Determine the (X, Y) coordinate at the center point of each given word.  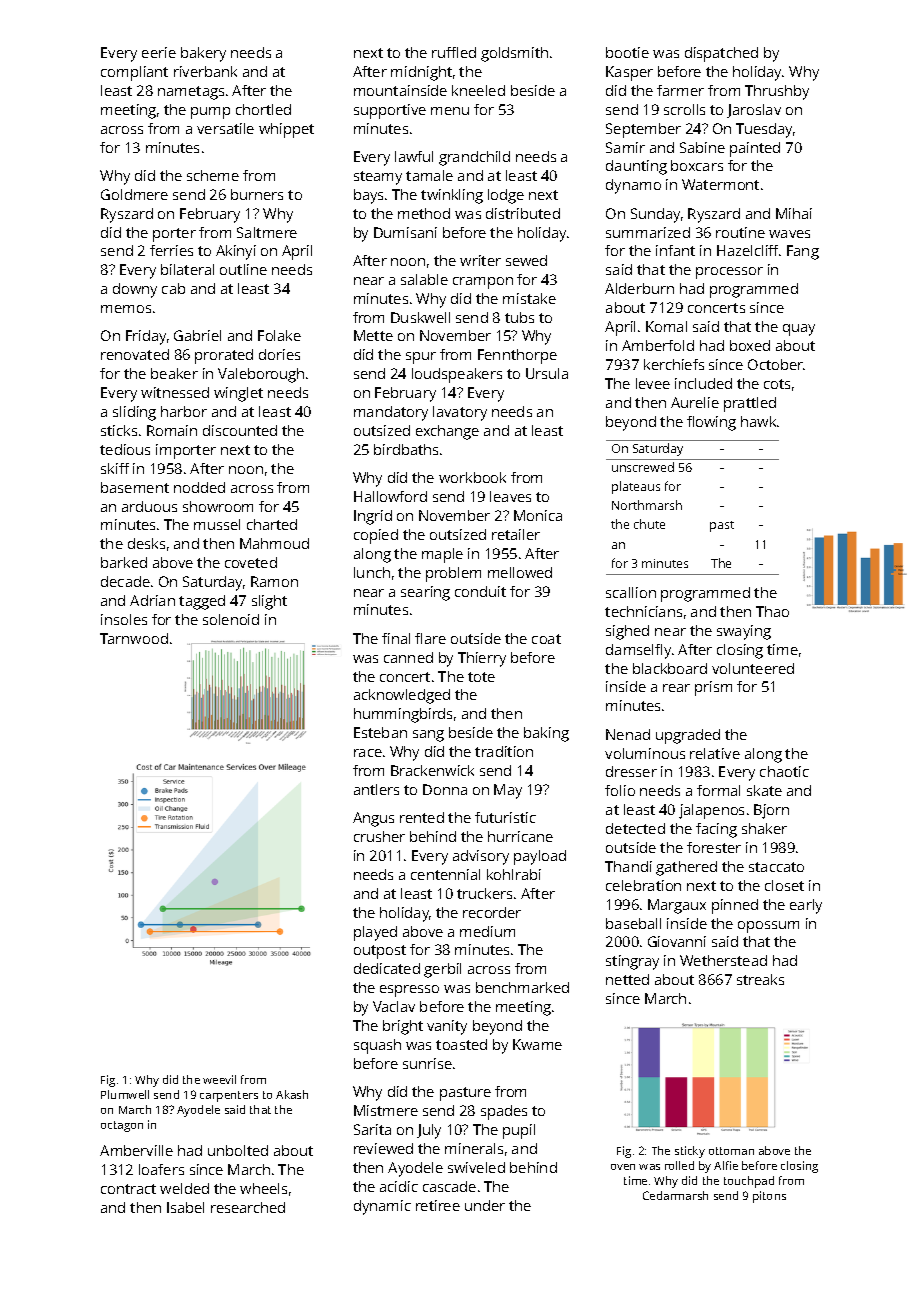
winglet (238, 394)
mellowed (520, 572)
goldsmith (514, 54)
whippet (286, 130)
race (368, 753)
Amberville (136, 1150)
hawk (758, 421)
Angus (373, 819)
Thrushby (777, 92)
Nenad (628, 734)
